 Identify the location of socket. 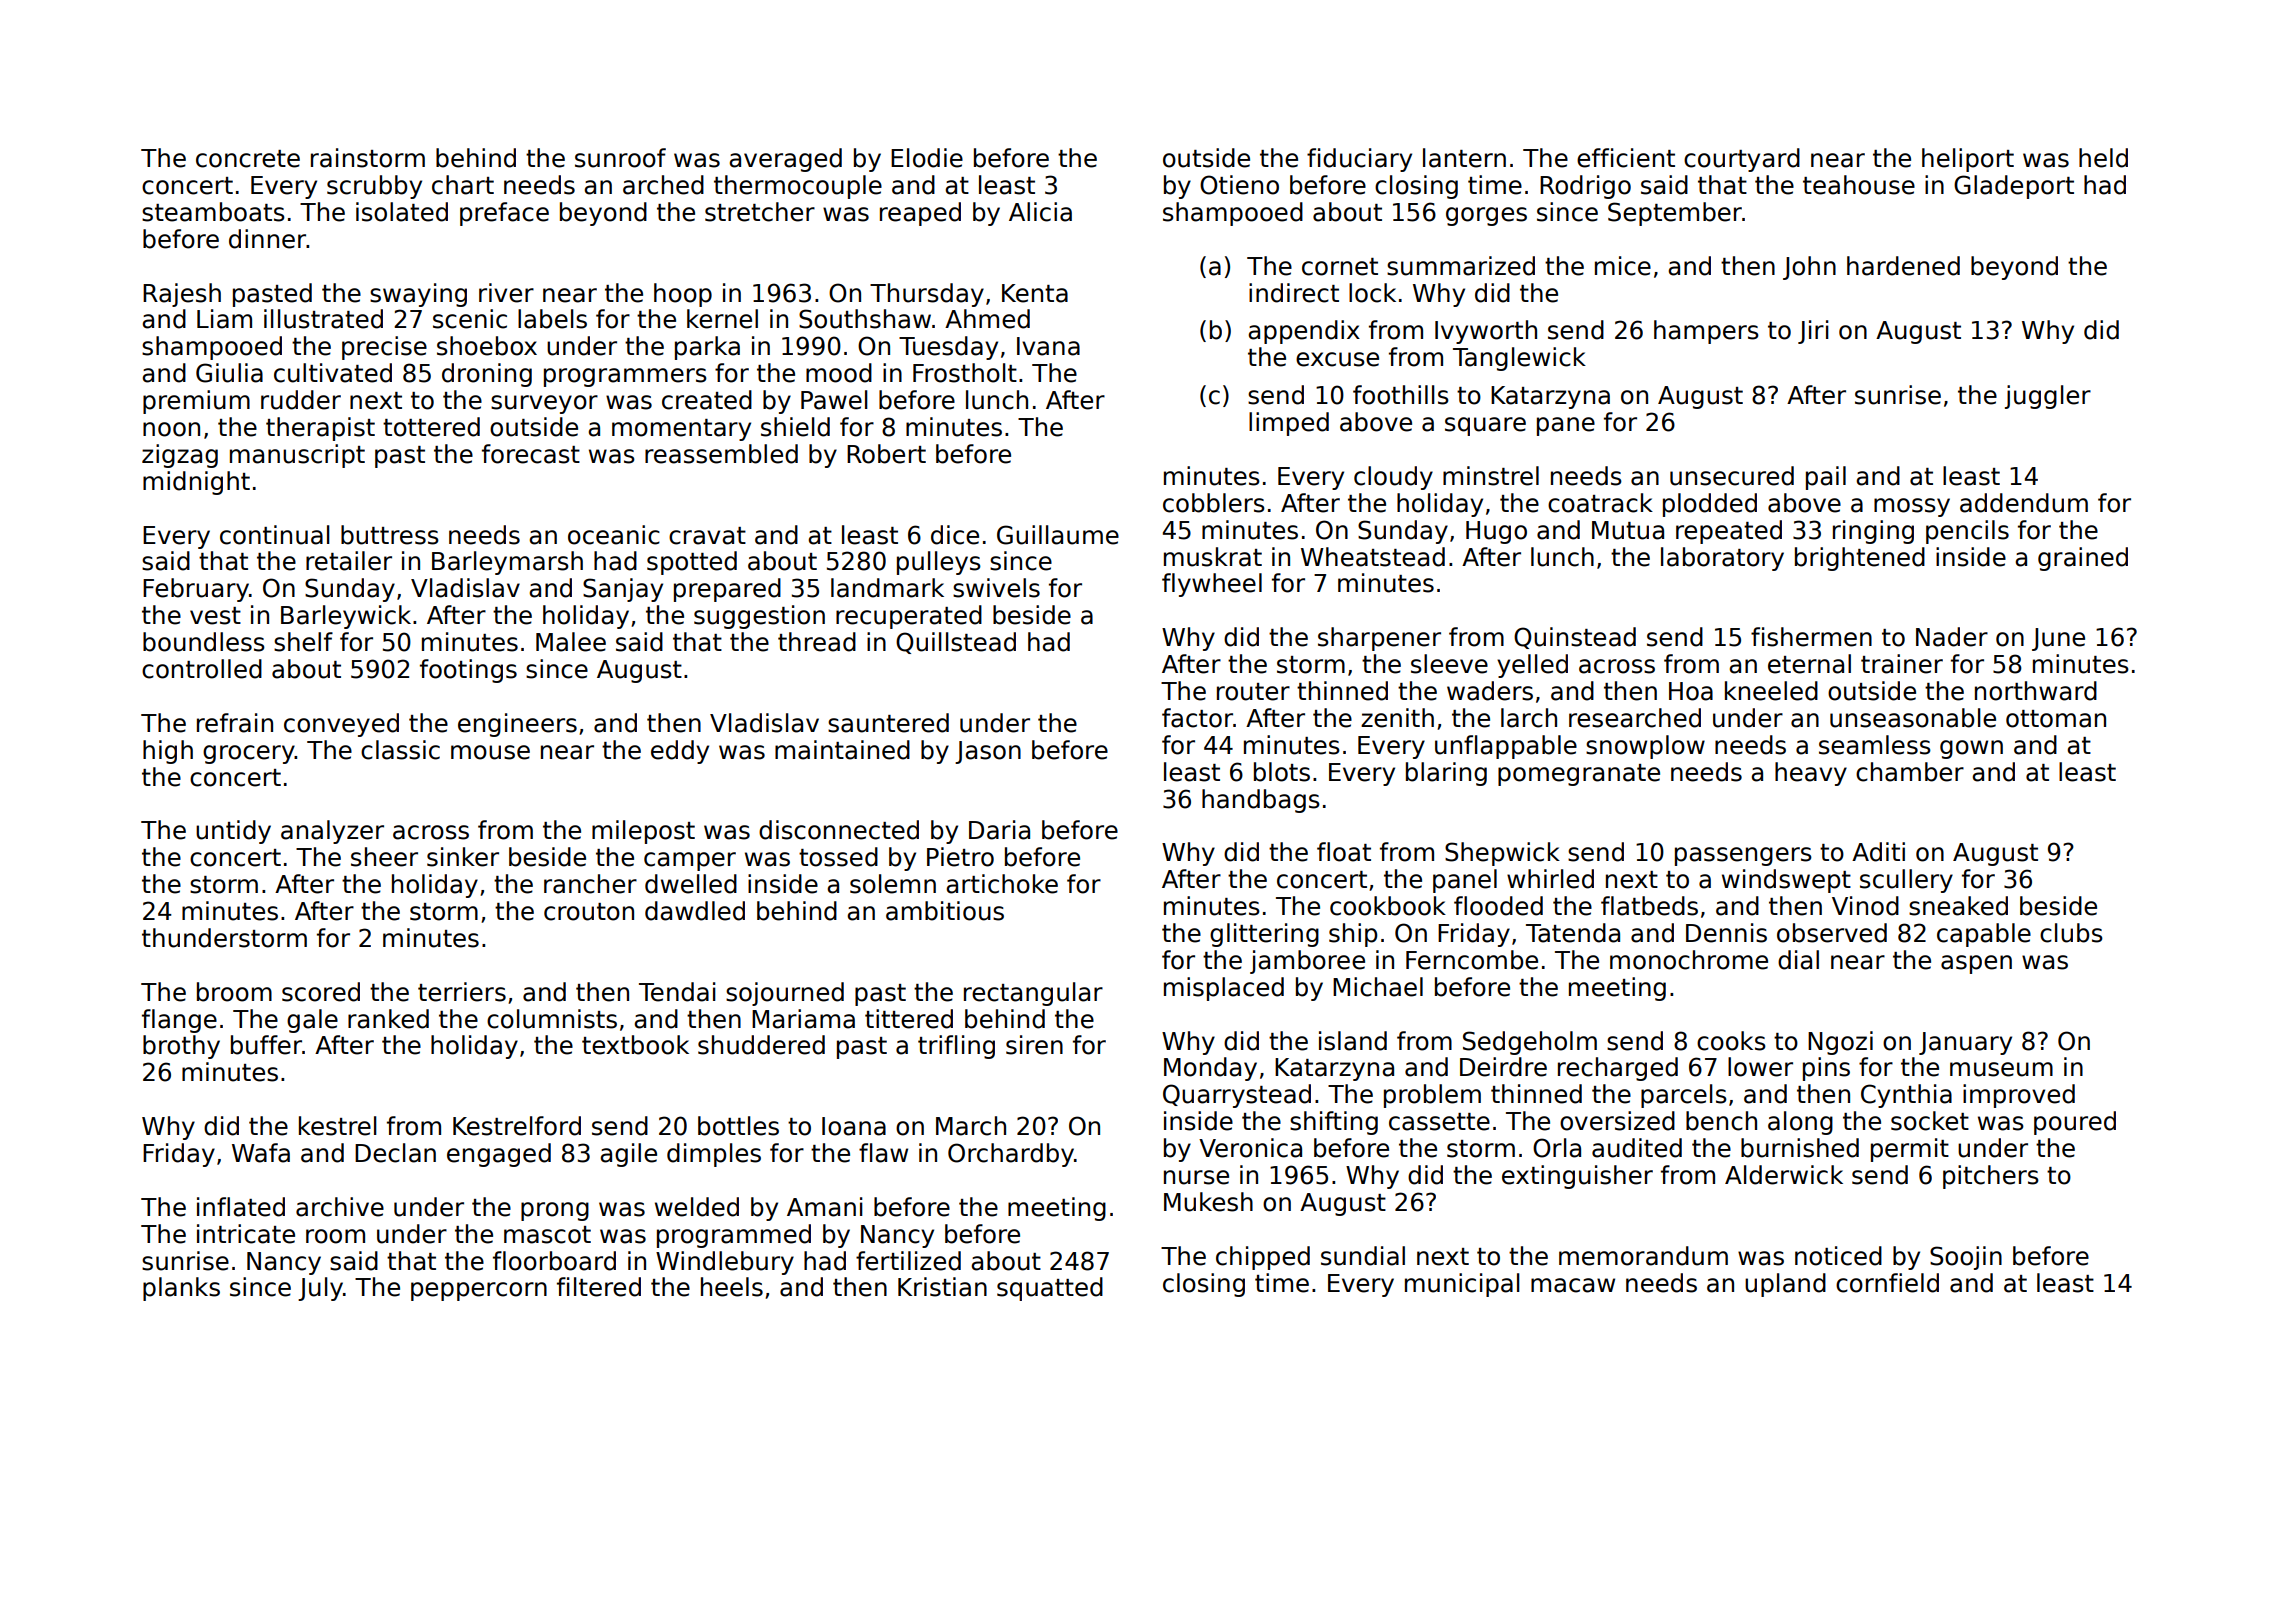
(1930, 1121).
